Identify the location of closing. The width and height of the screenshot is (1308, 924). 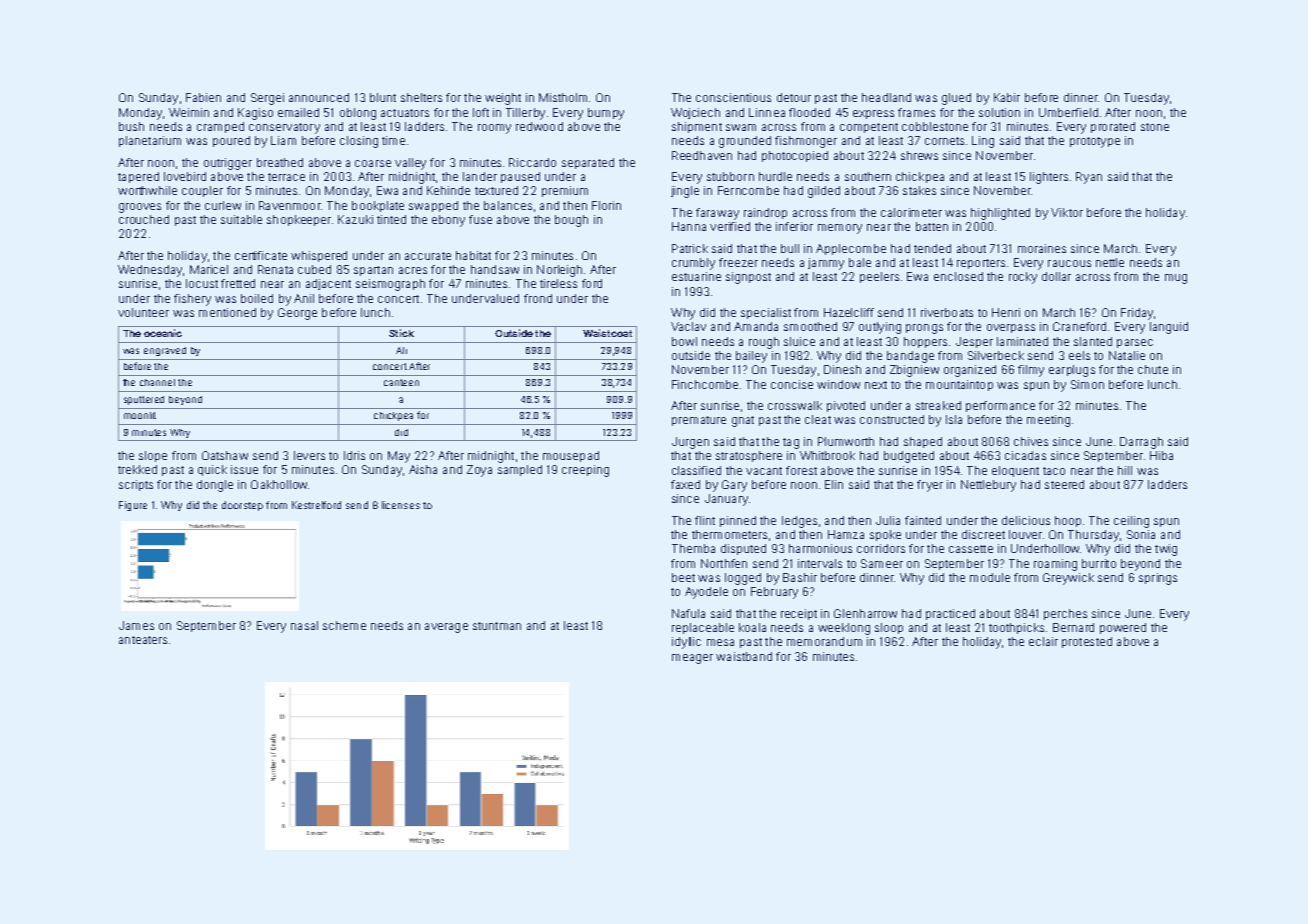
(359, 142).
